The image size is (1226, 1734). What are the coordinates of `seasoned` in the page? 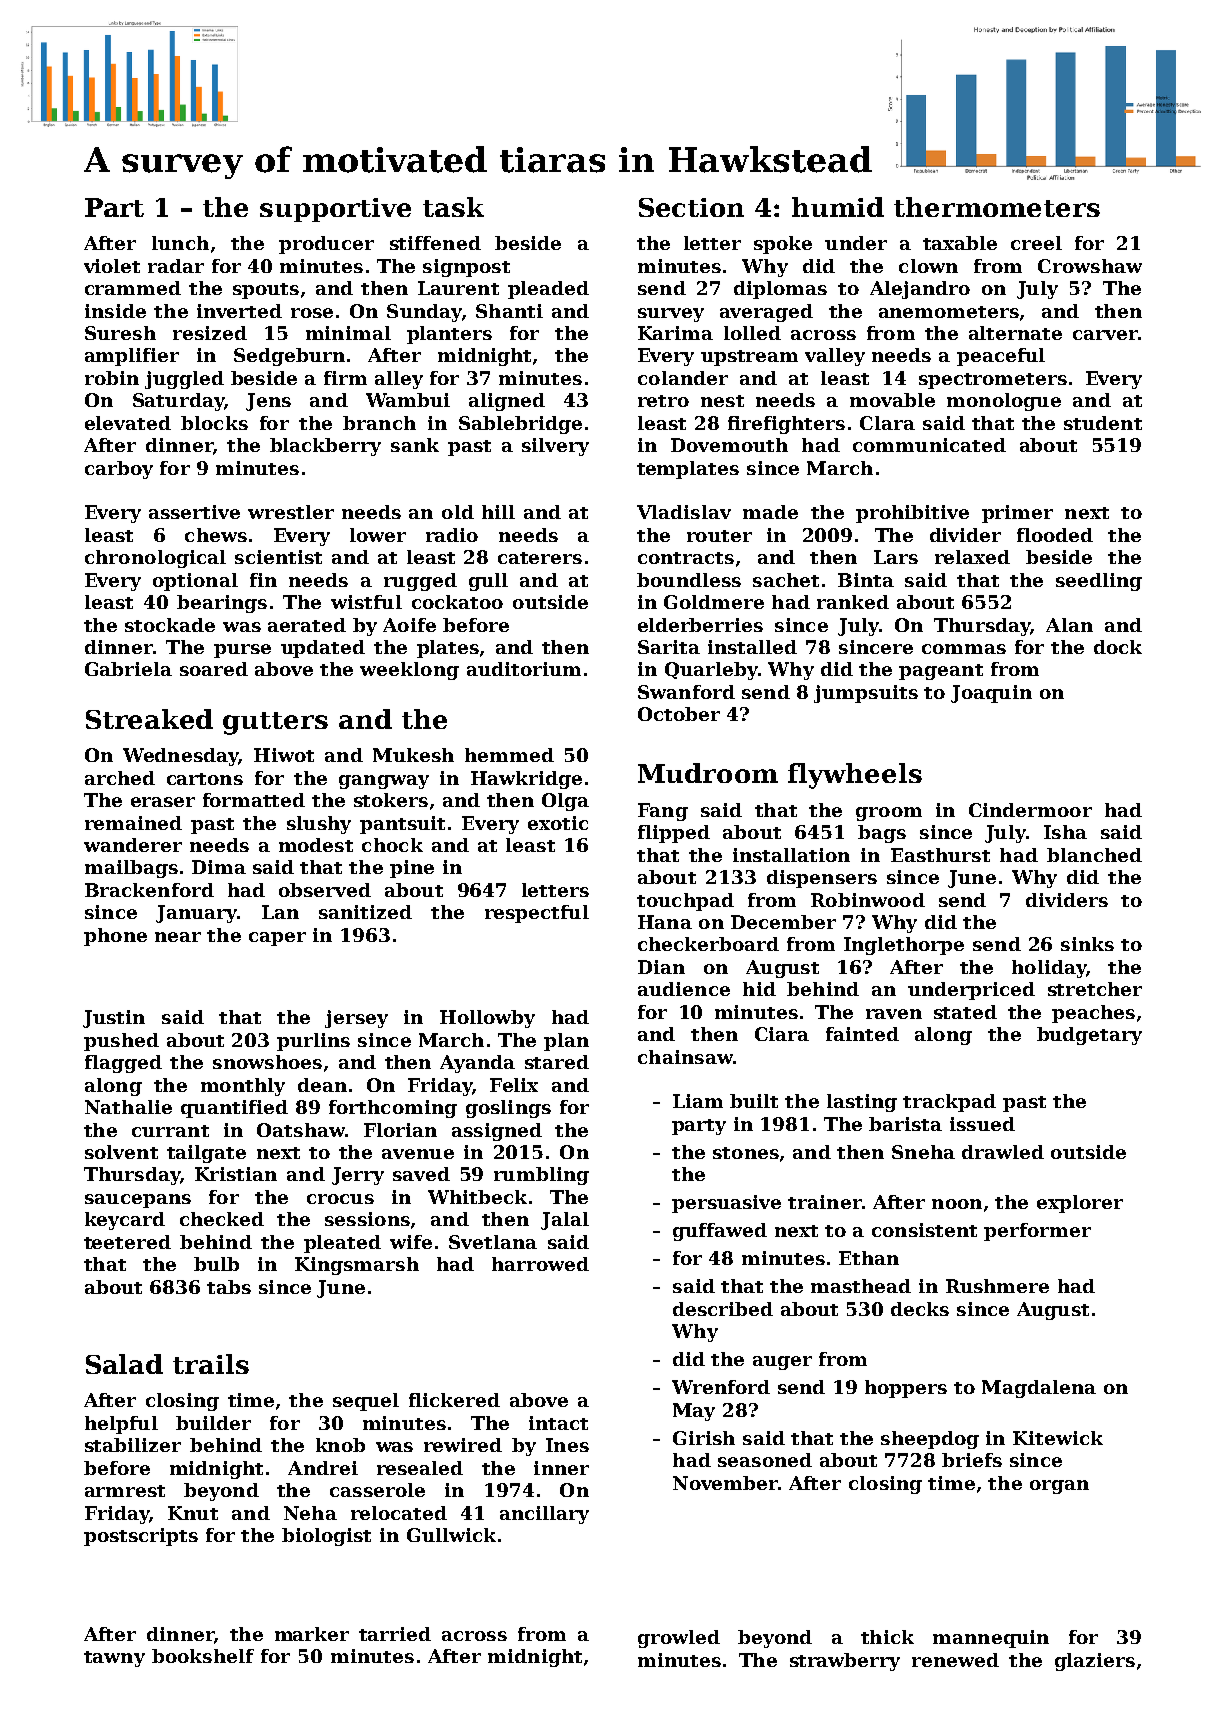 It's located at (765, 1460).
